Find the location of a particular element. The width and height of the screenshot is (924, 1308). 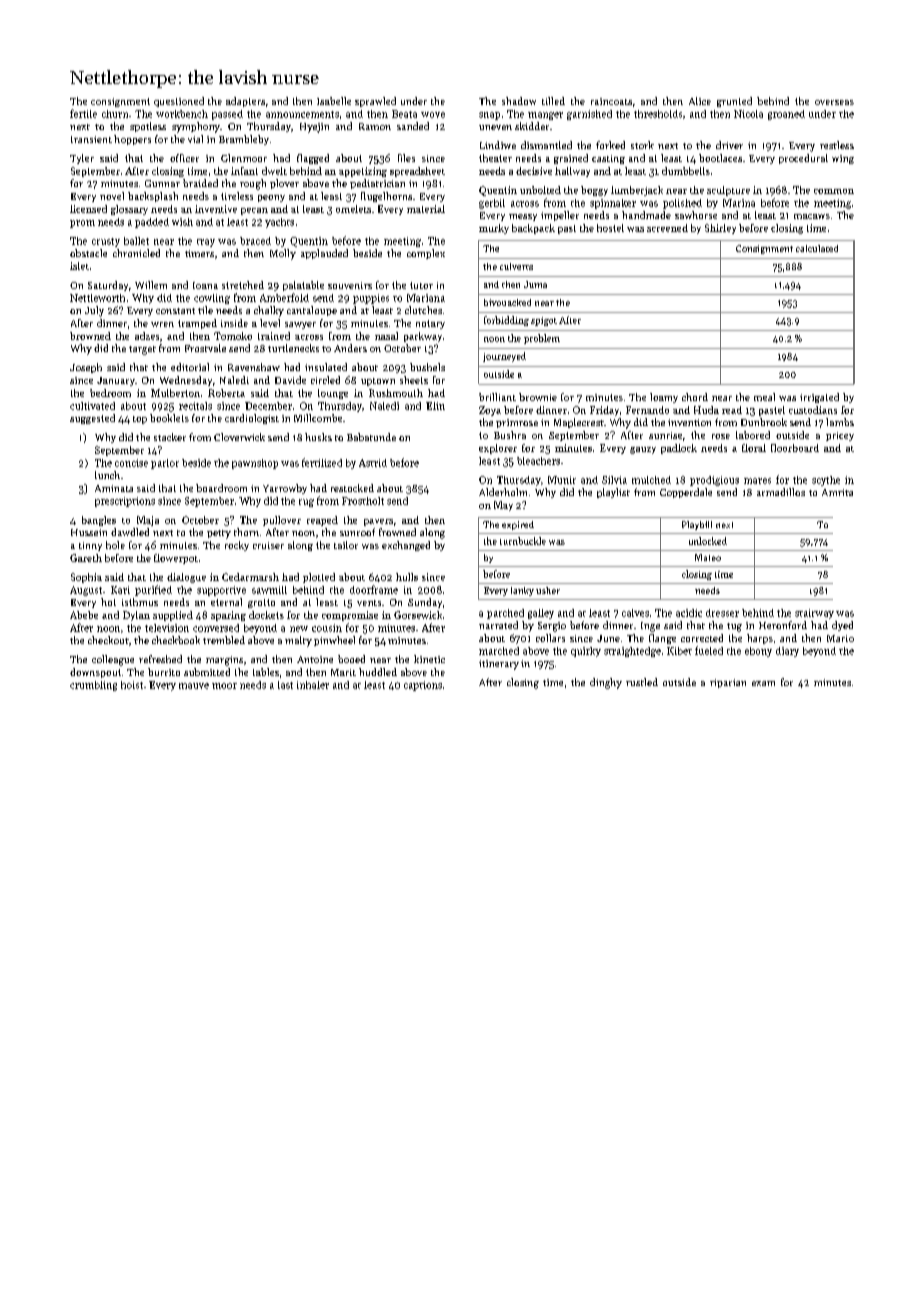

complex is located at coordinates (426, 254).
